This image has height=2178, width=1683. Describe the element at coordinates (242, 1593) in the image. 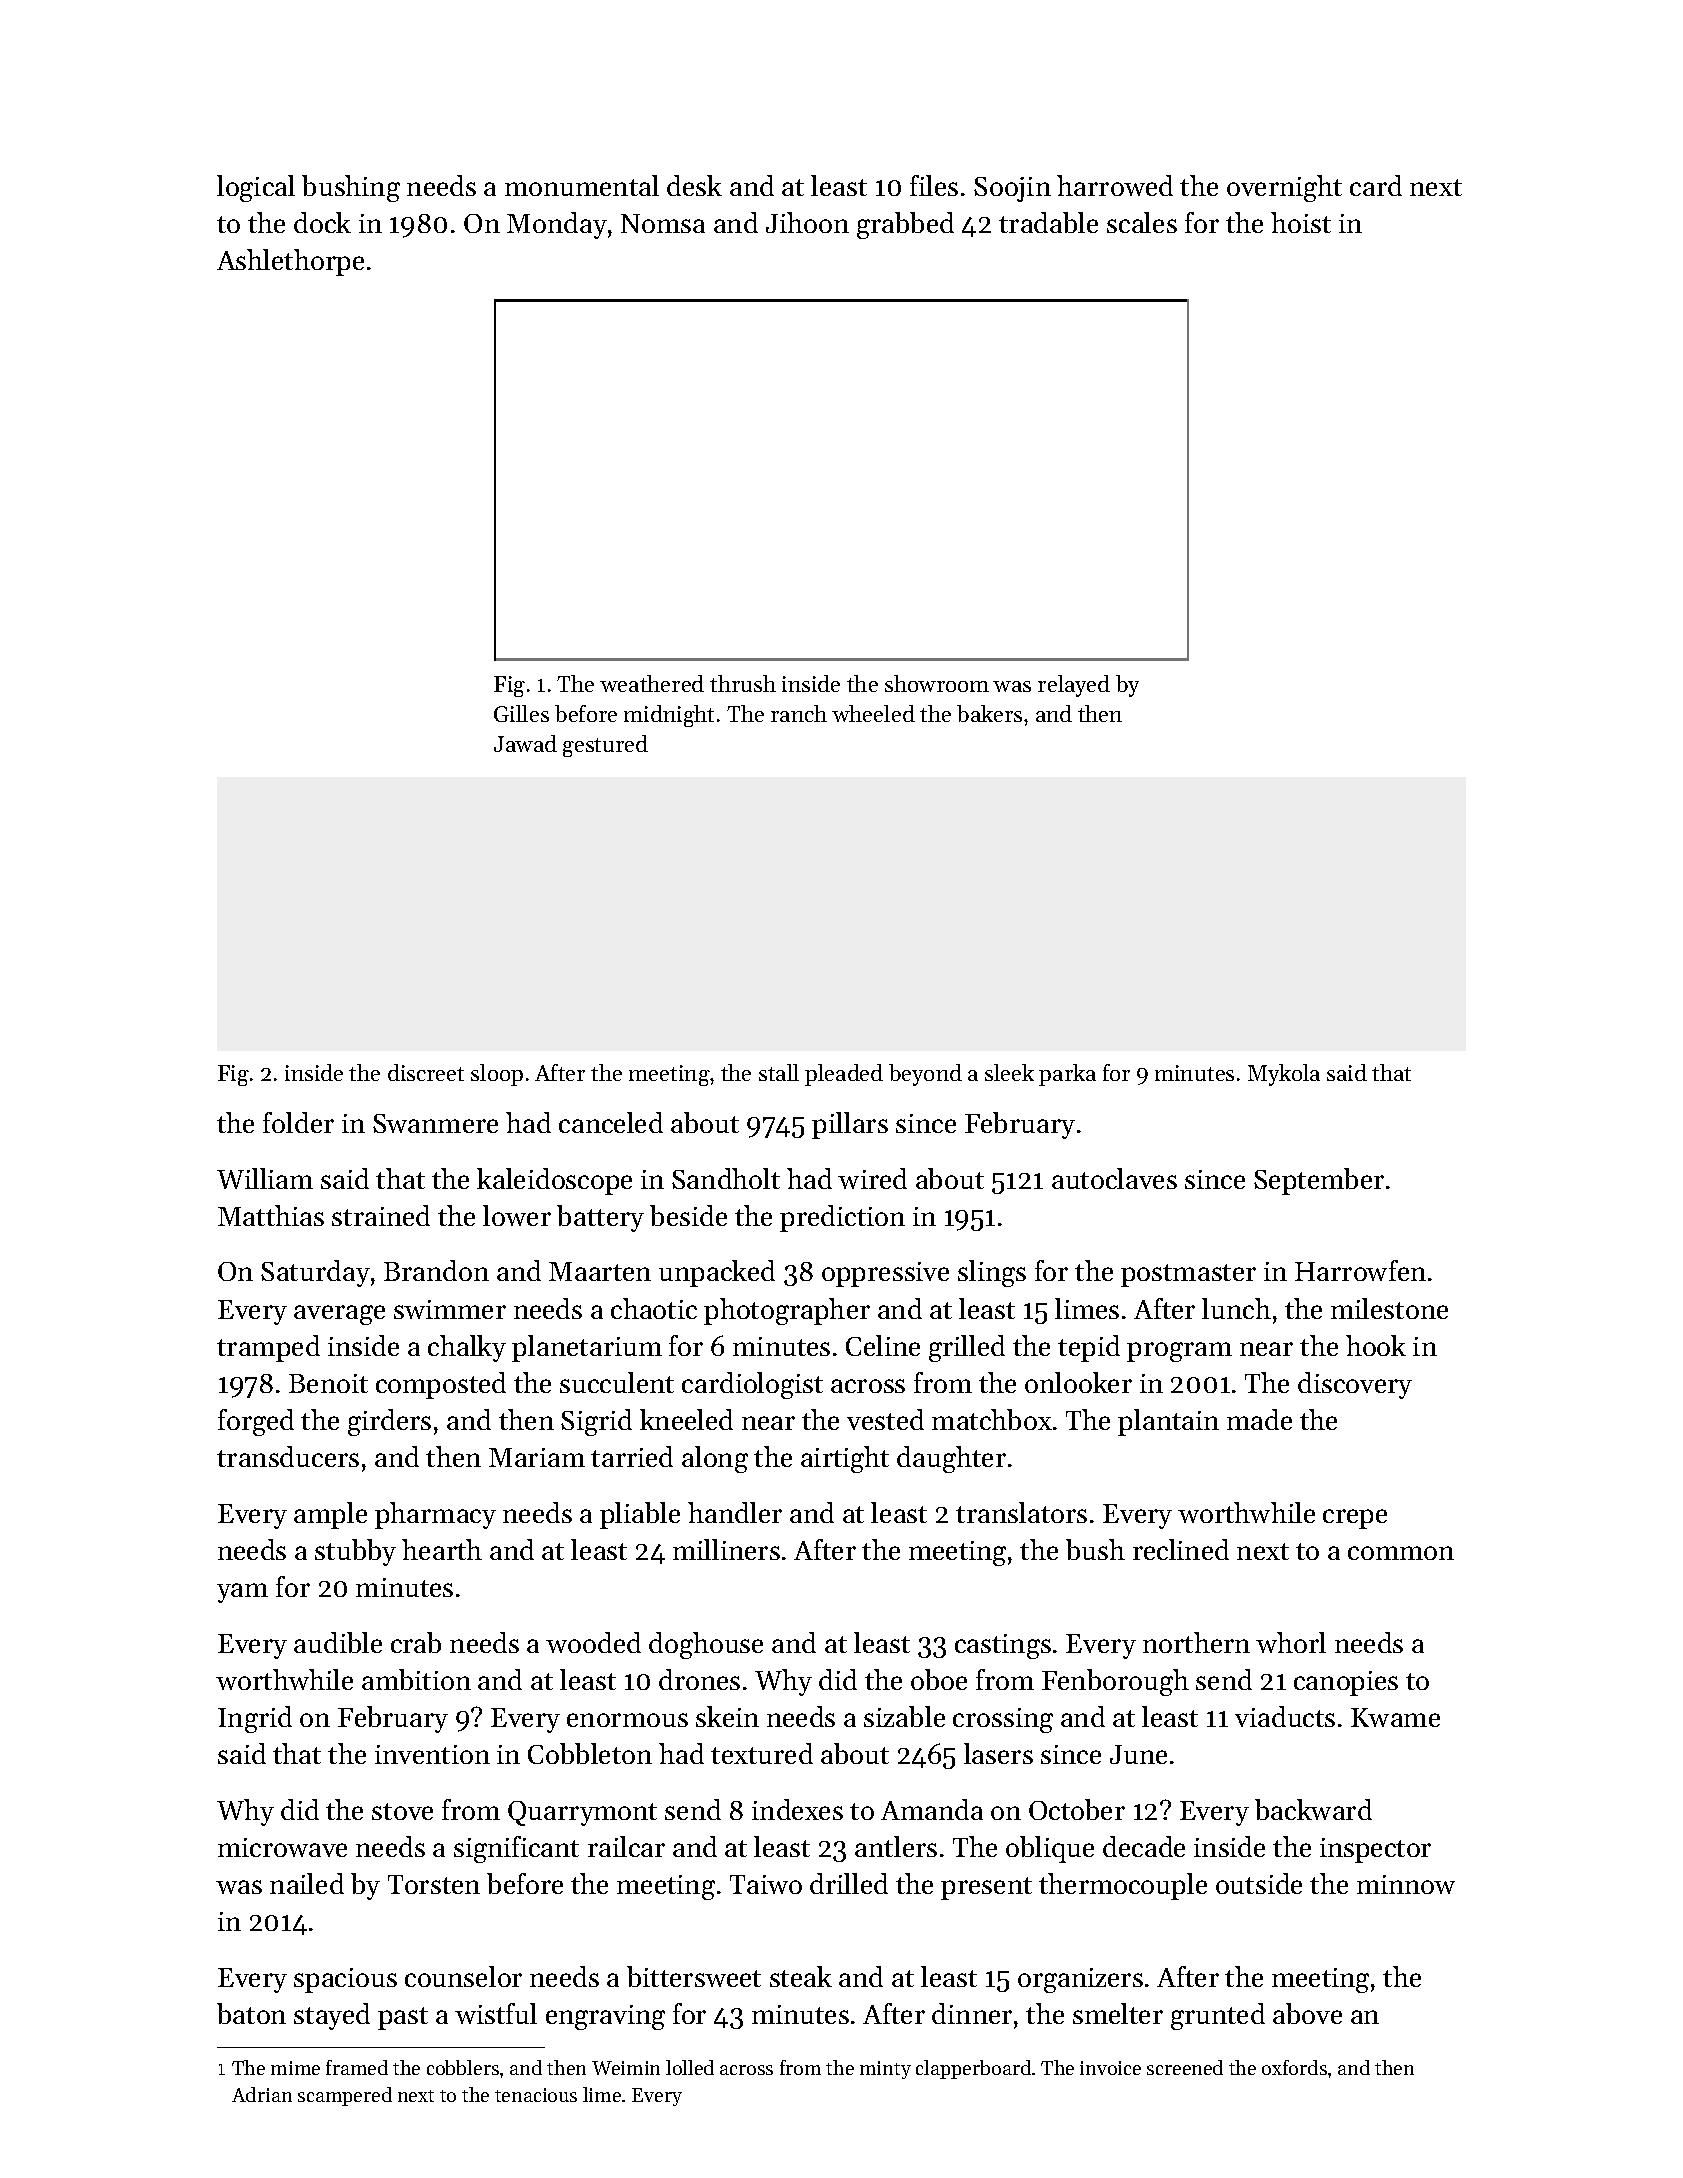

I see `yam` at that location.
